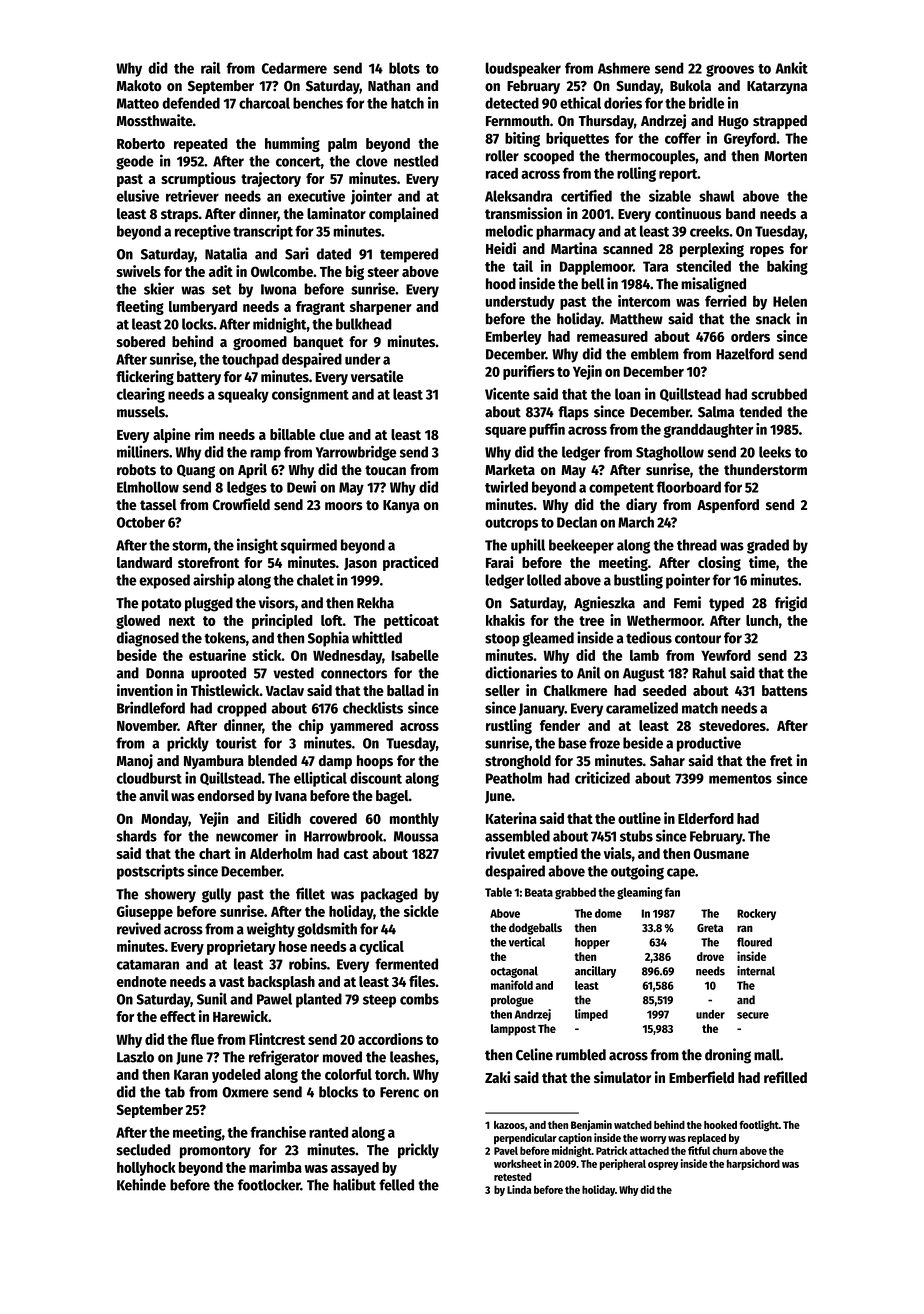  What do you see at coordinates (791, 68) in the screenshot?
I see `Ankit` at bounding box center [791, 68].
